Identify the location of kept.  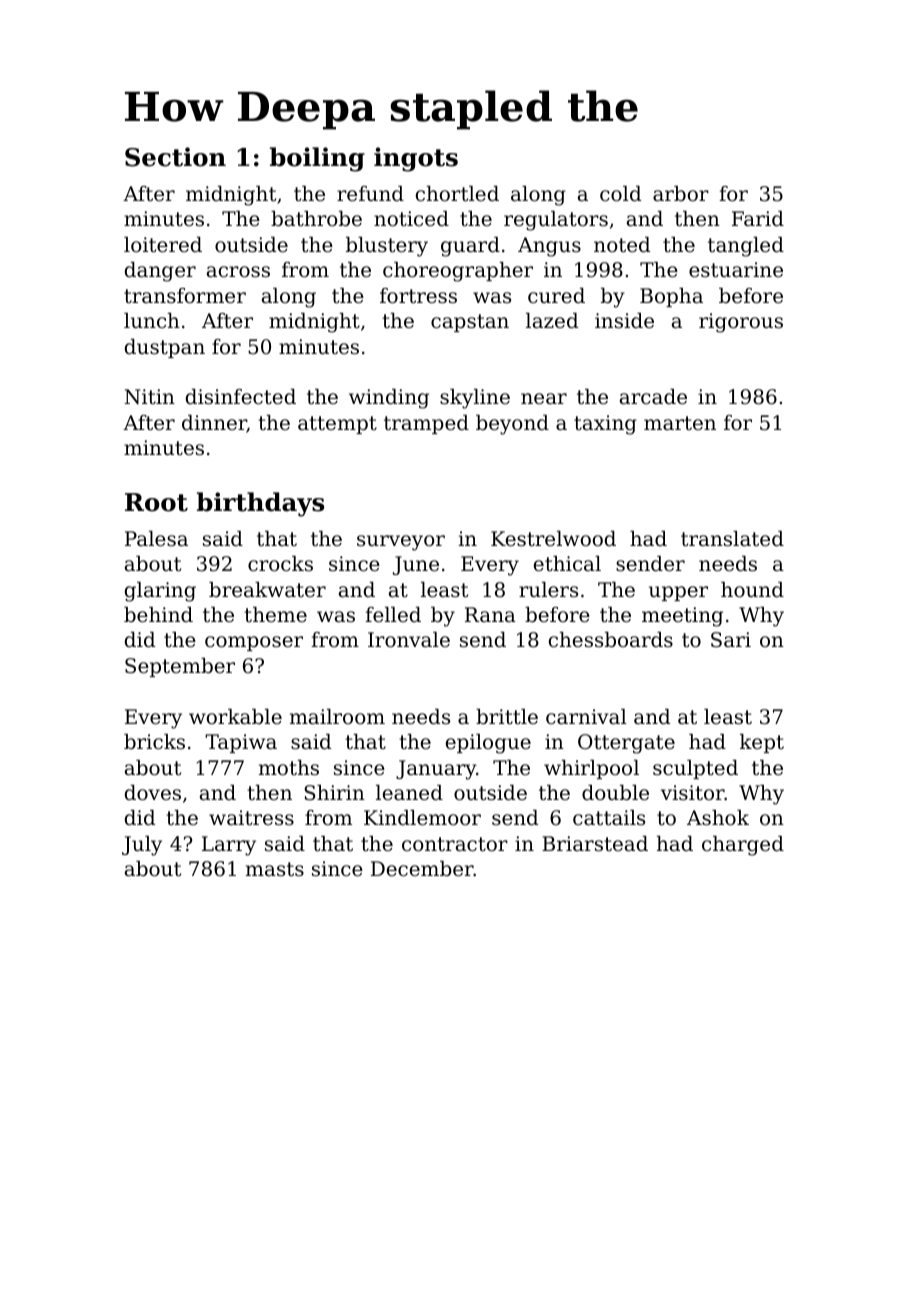
(762, 743).
